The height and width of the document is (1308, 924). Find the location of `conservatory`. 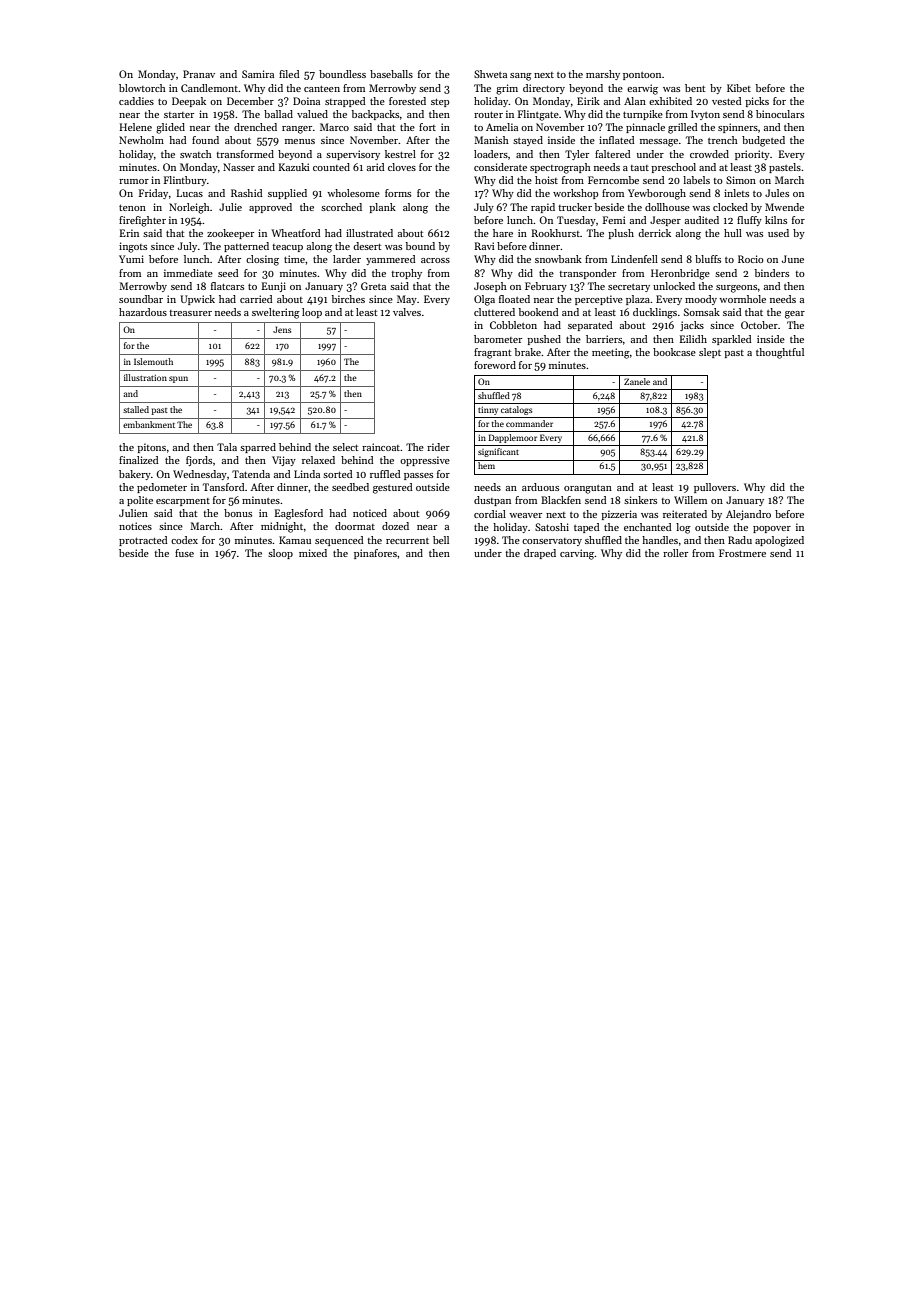

conservatory is located at coordinates (552, 542).
